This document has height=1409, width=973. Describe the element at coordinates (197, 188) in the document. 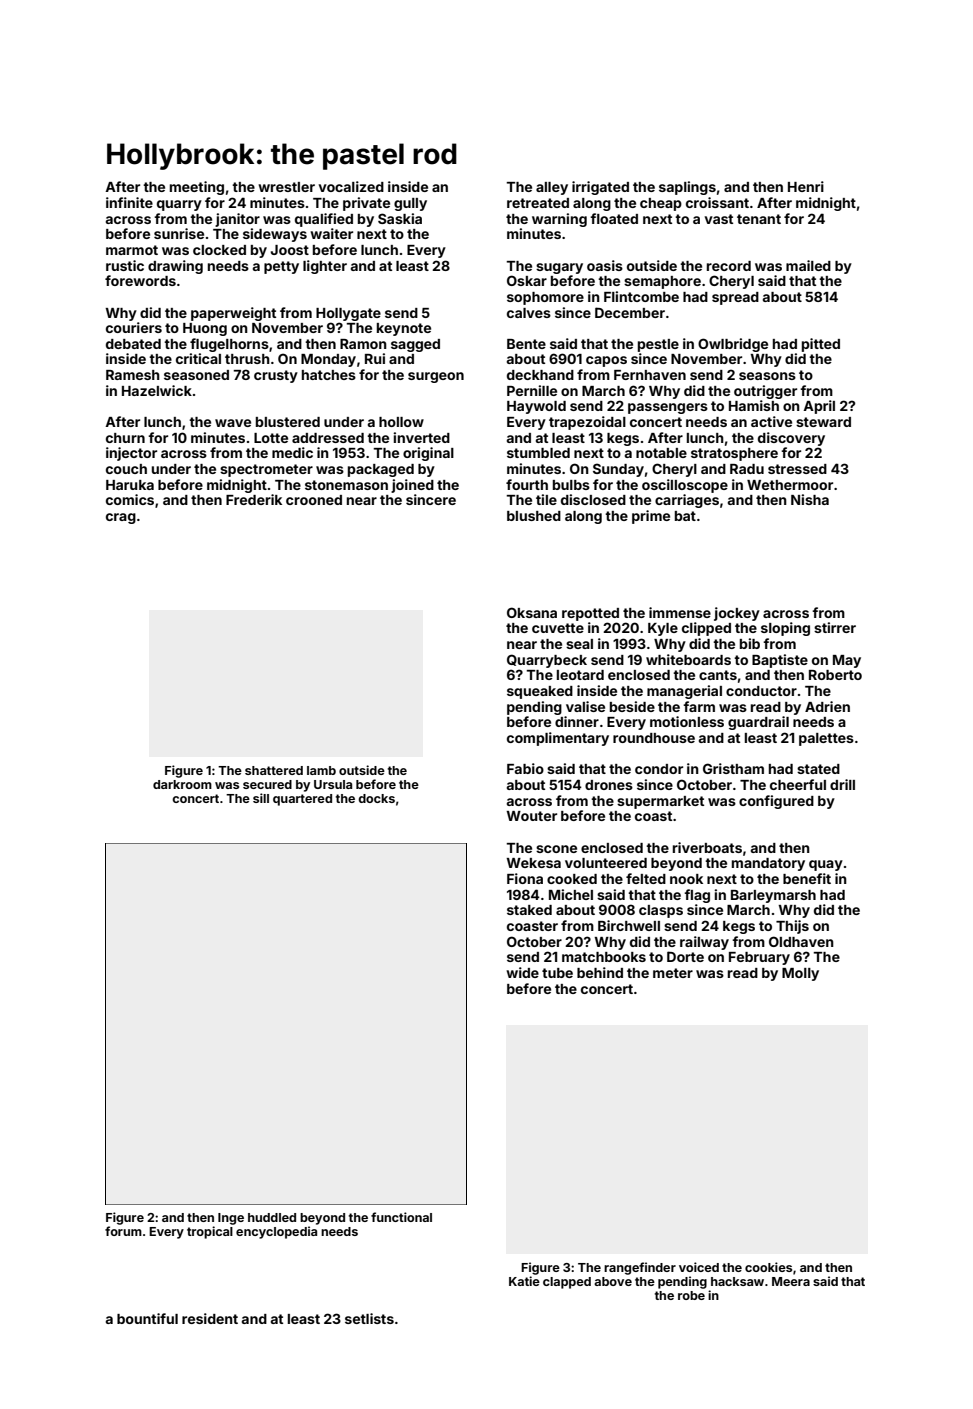

I see `meeting` at that location.
